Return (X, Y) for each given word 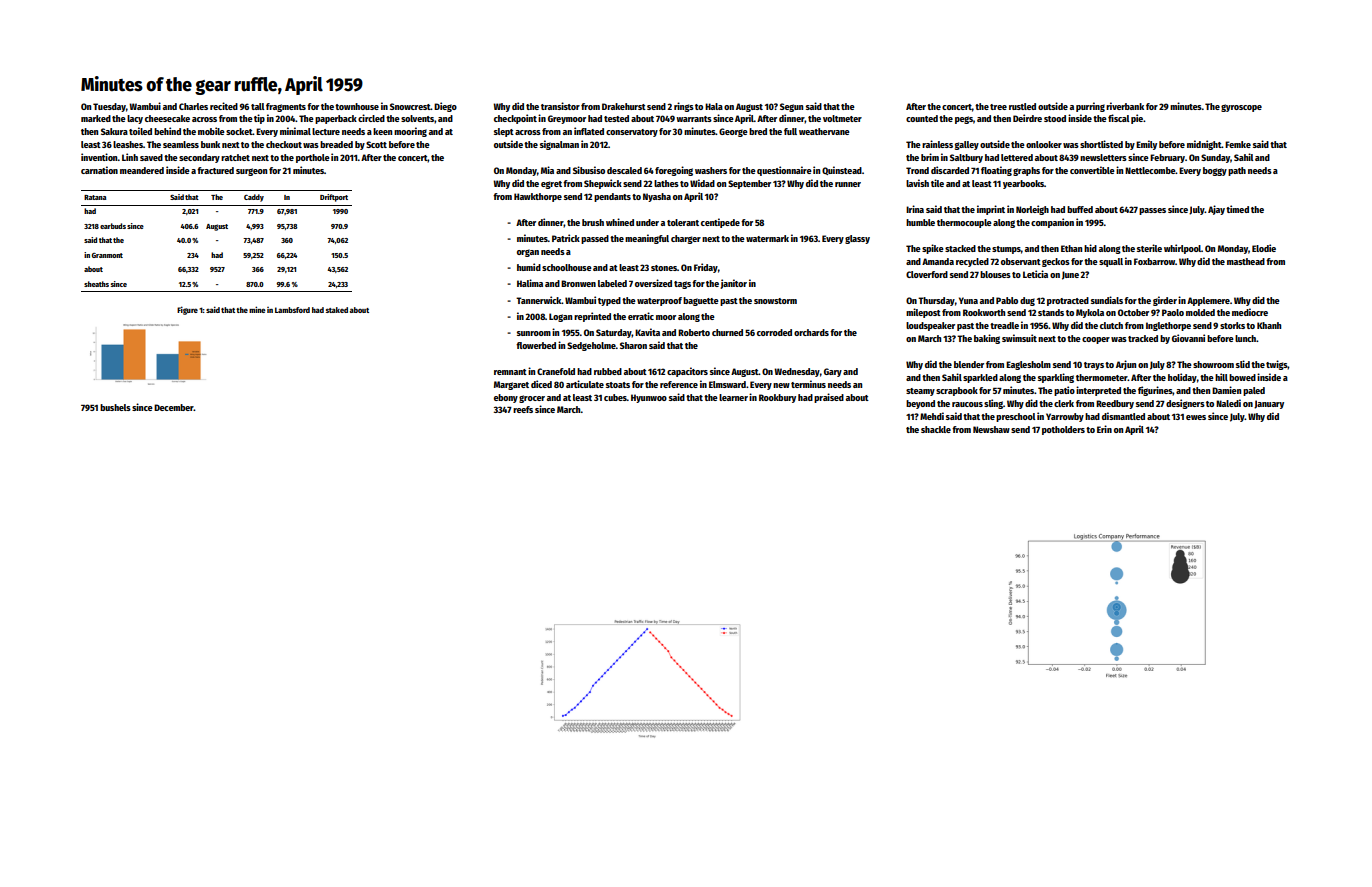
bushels (115, 407)
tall (258, 106)
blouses (995, 274)
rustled (1022, 106)
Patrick (566, 238)
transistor (560, 106)
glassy (857, 239)
